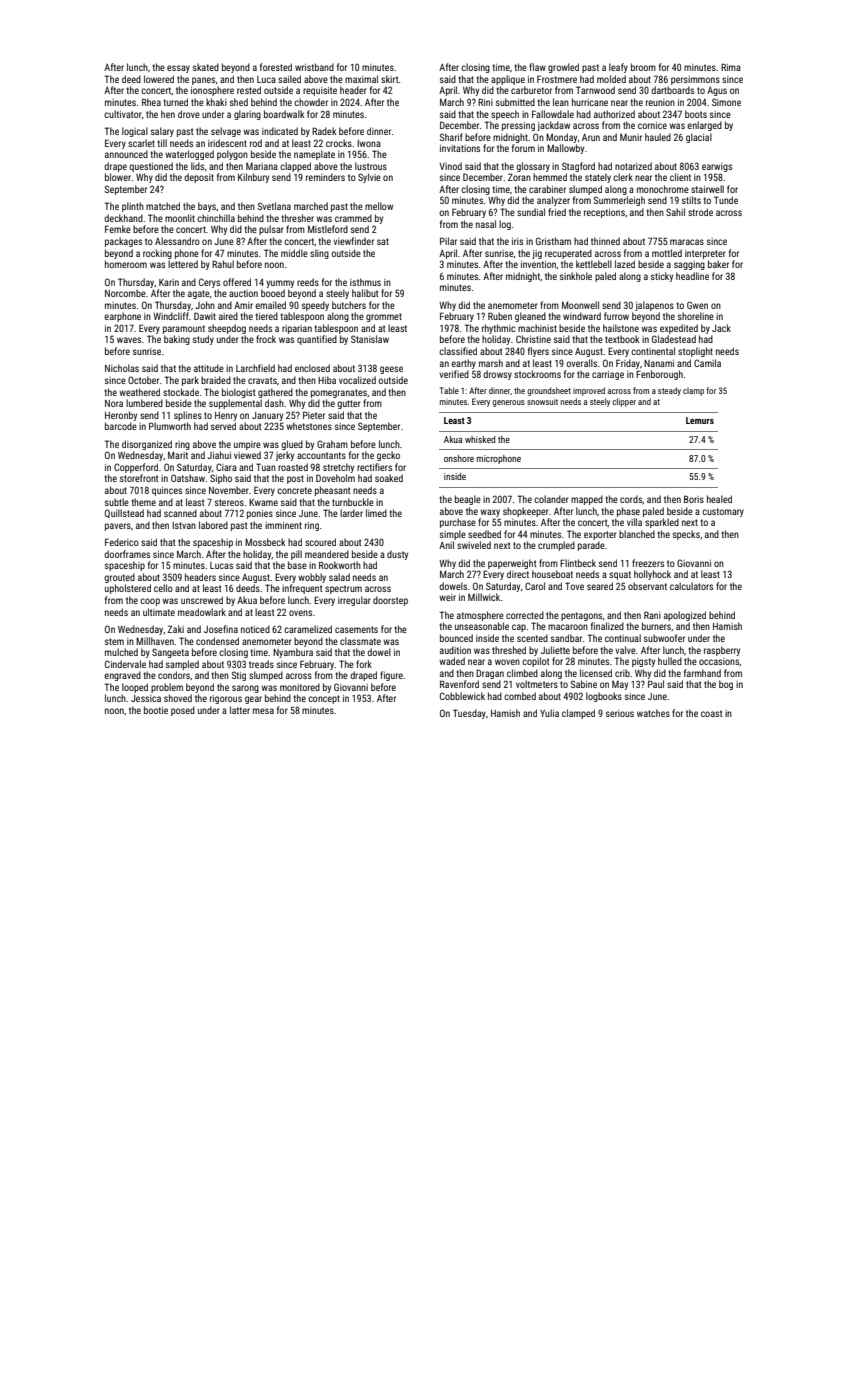 The height and width of the screenshot is (1400, 849). What do you see at coordinates (497, 375) in the screenshot?
I see `drowsy` at bounding box center [497, 375].
